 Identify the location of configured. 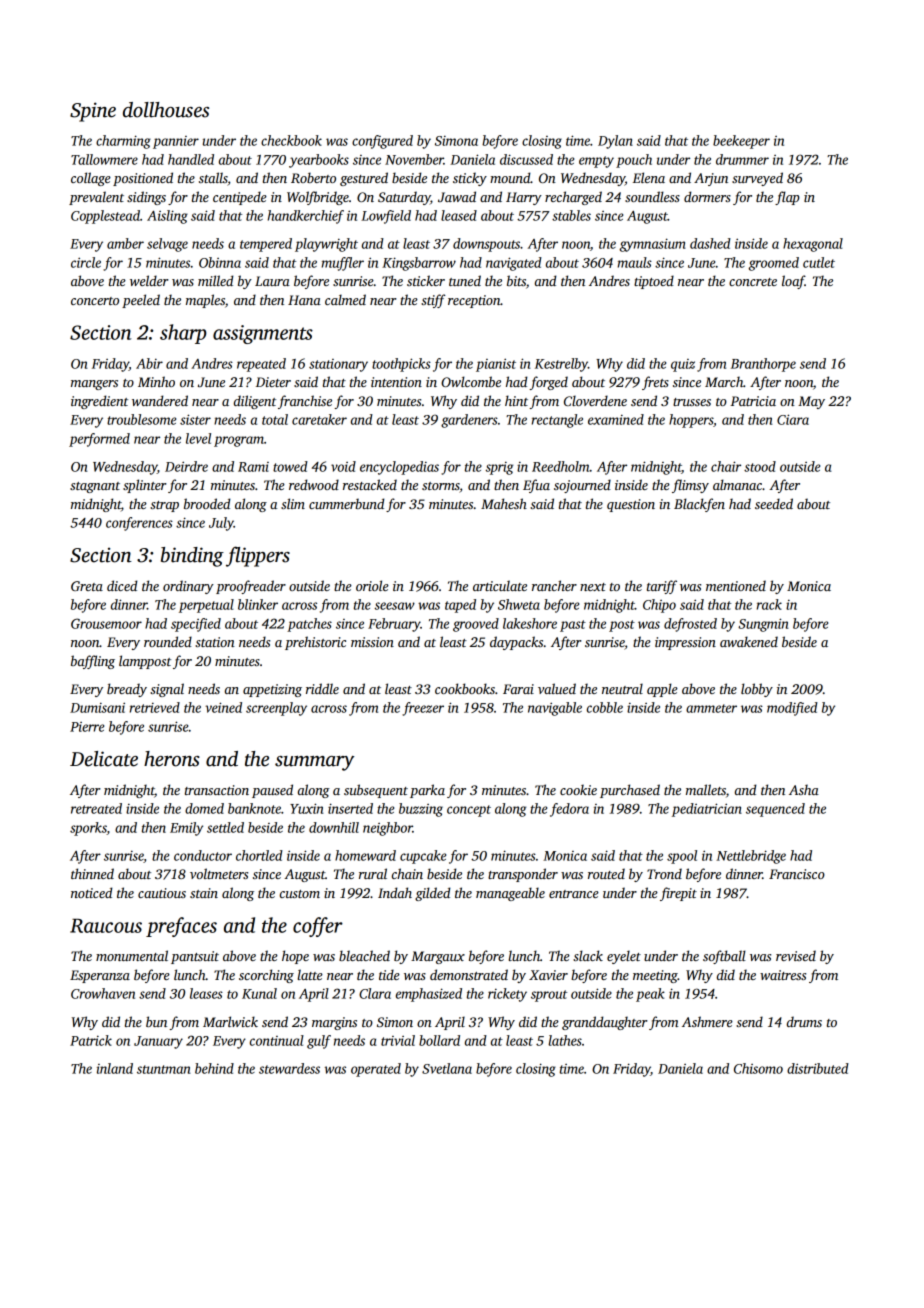
(382, 142).
